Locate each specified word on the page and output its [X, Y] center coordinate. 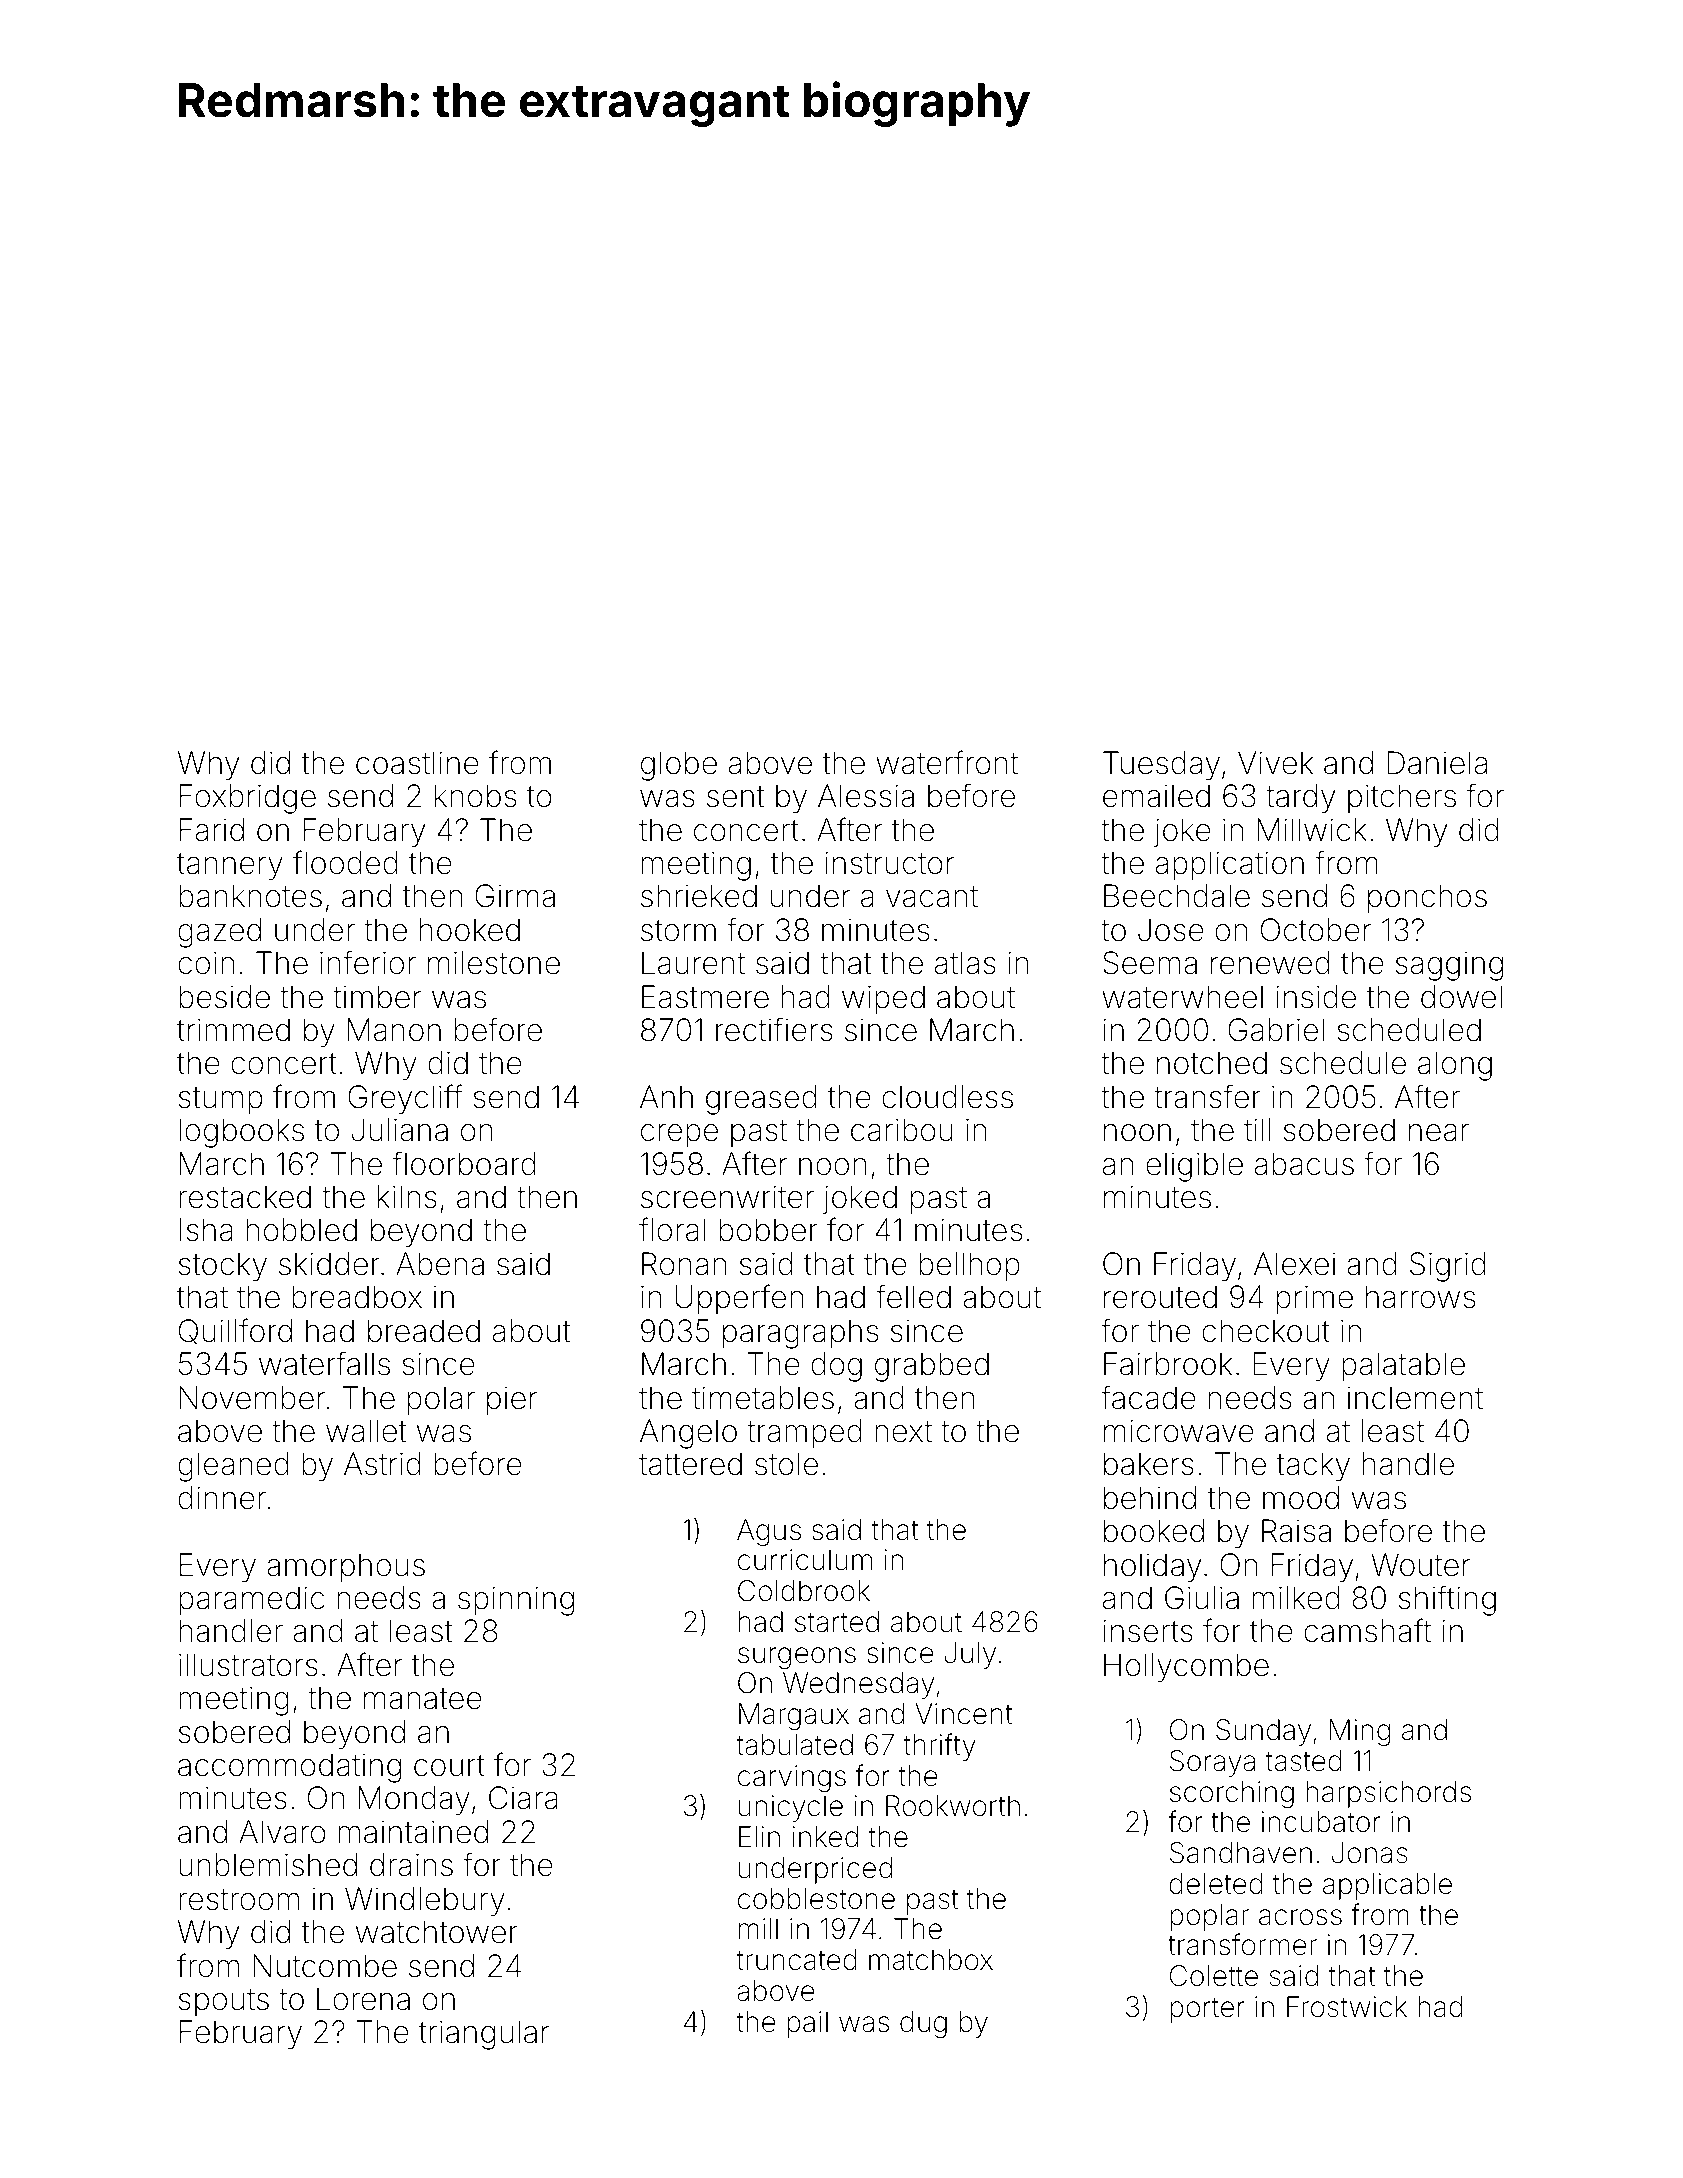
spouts [224, 2002]
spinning [516, 1601]
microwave [1179, 1431]
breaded [424, 1331]
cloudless [947, 1097]
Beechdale [1177, 896]
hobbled [301, 1230]
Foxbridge [248, 799]
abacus [1304, 1164]
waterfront [947, 762]
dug [923, 2024]
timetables [763, 1398]
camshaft [1367, 1630]
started [837, 1622]
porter [1207, 2010]
